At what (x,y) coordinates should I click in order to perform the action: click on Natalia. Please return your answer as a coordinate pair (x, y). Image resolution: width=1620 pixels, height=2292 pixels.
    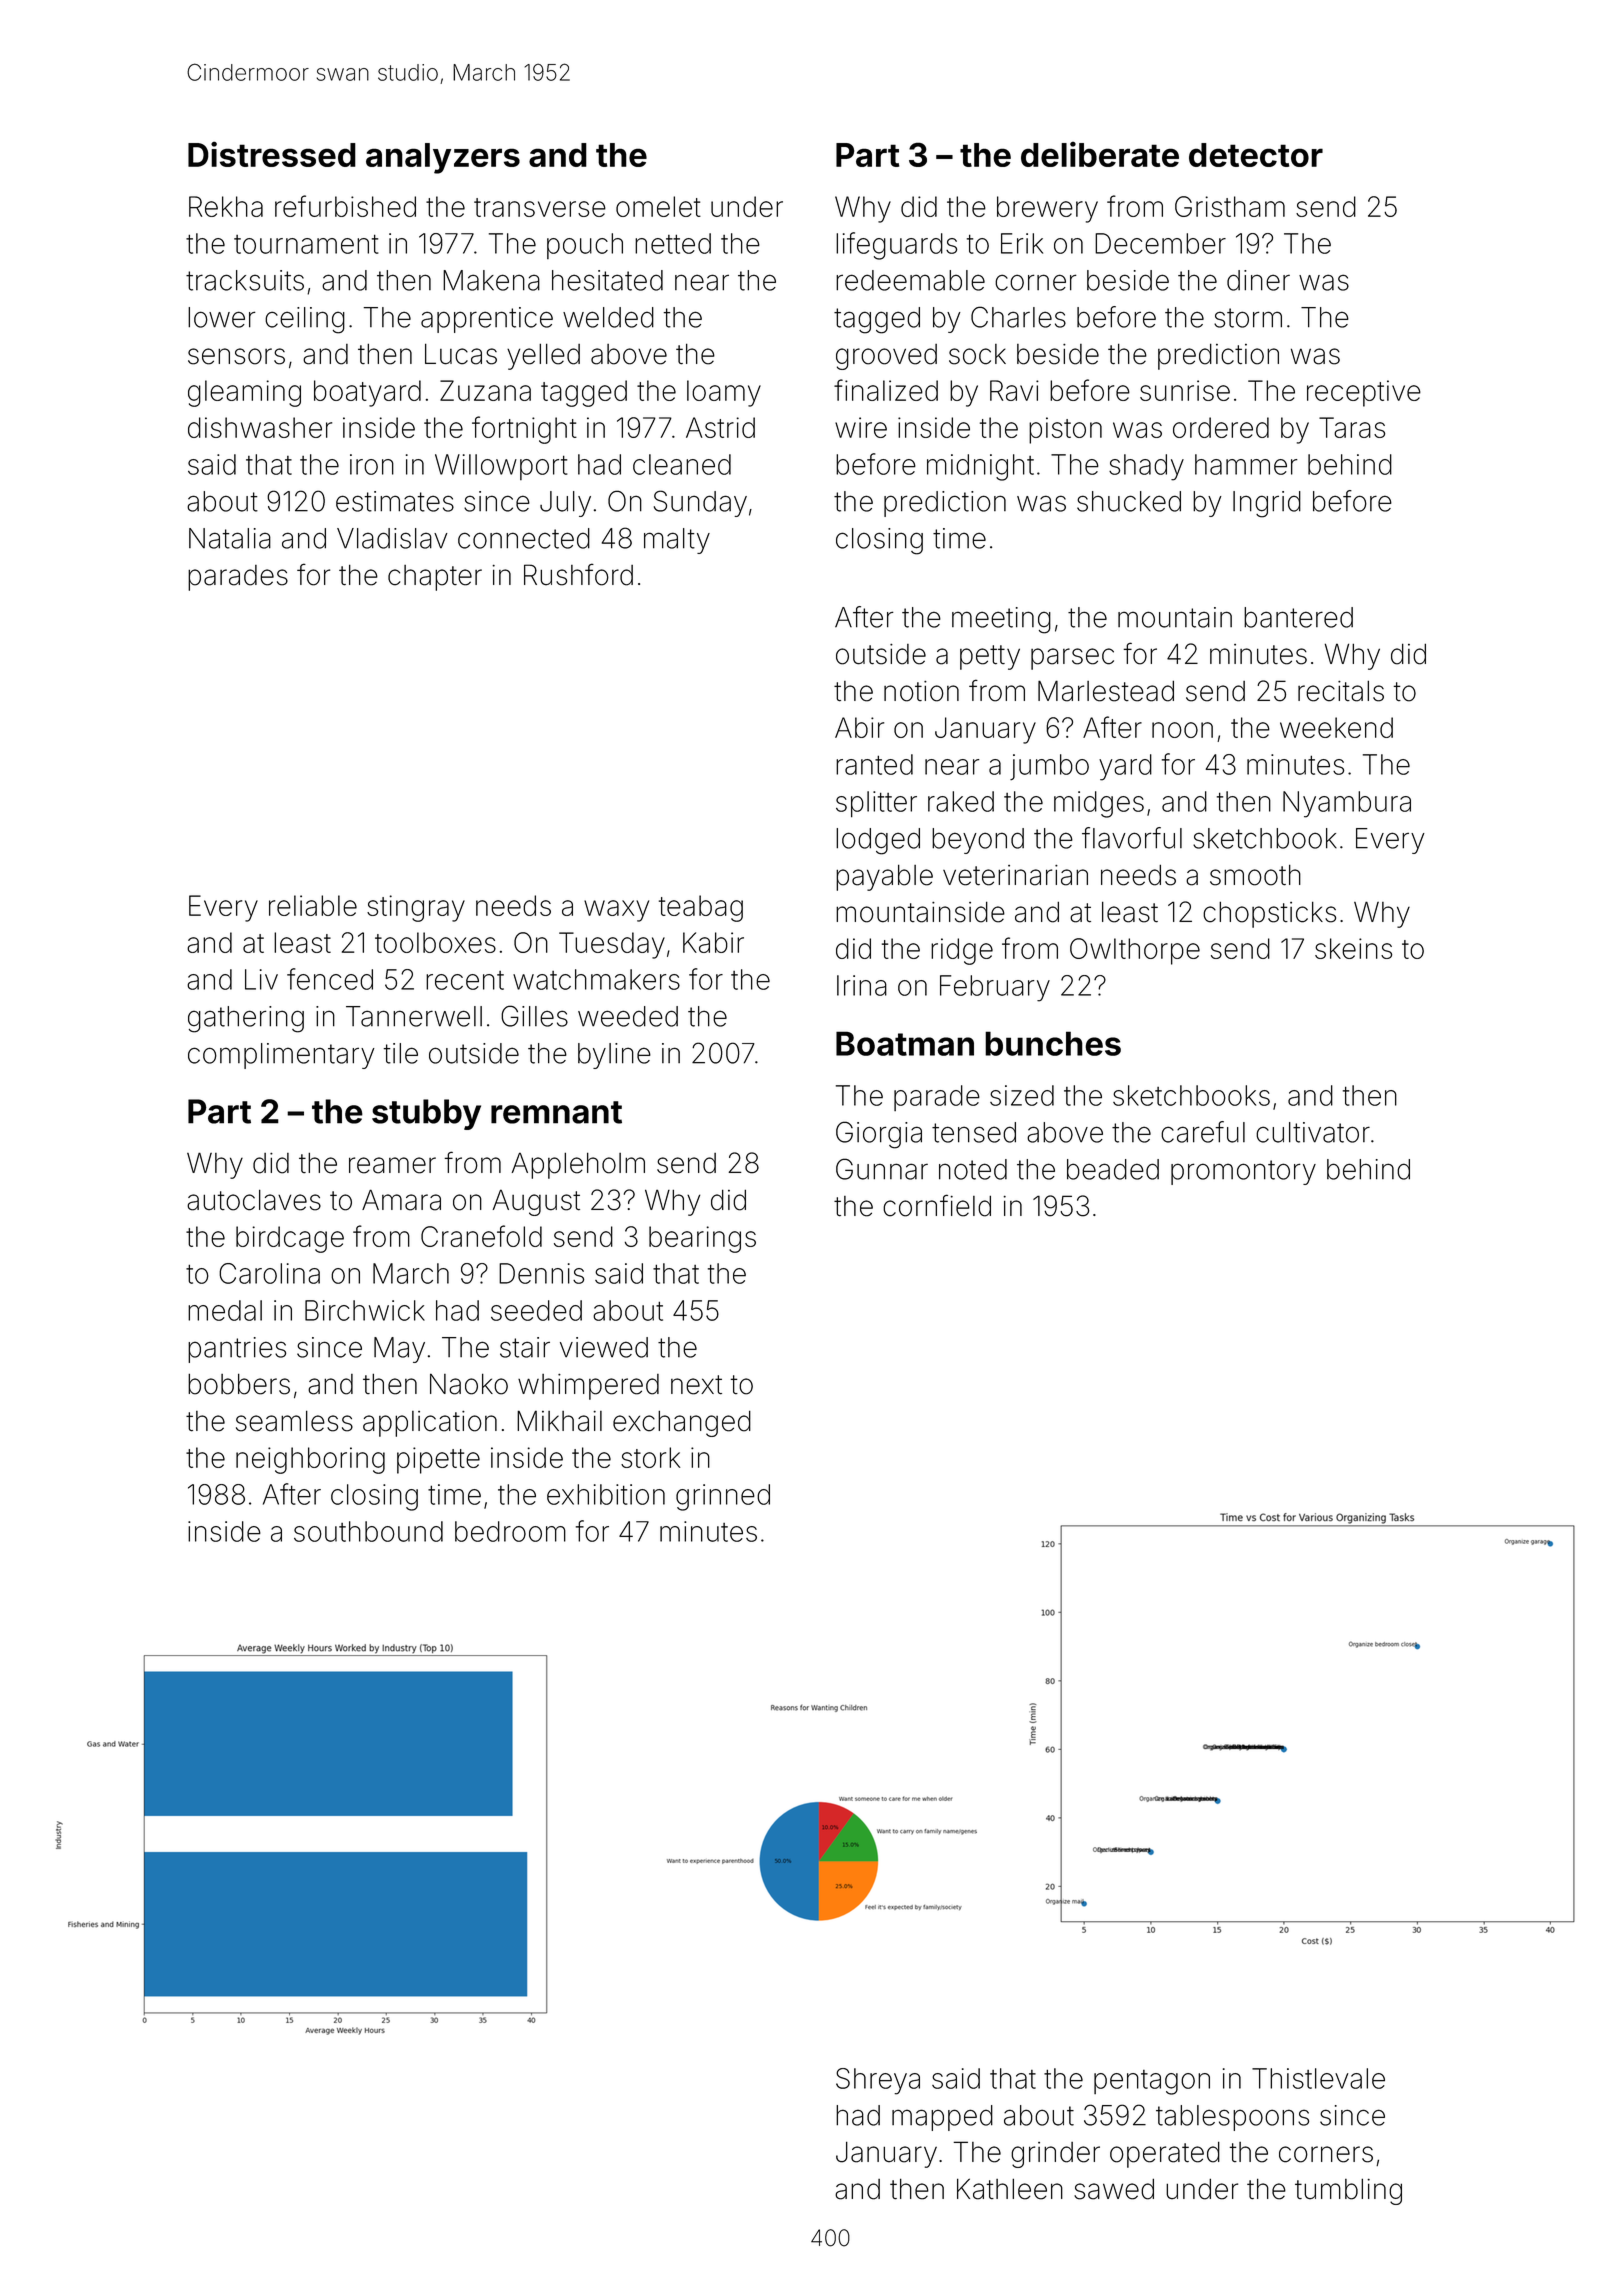
    Looking at the image, I should click on (230, 538).
